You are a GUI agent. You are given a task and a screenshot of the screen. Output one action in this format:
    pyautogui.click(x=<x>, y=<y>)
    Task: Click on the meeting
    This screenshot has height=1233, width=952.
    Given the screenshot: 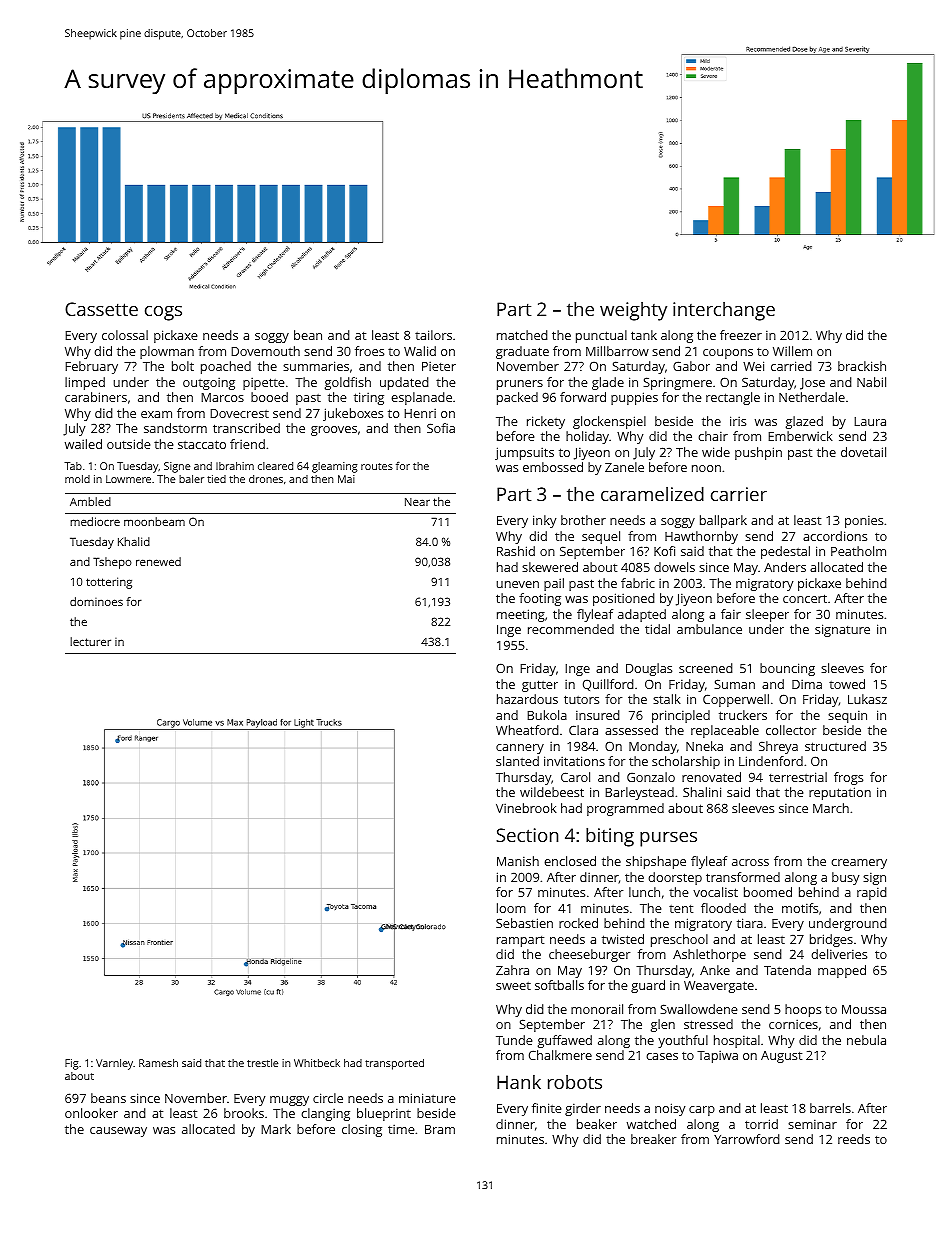 What is the action you would take?
    pyautogui.click(x=521, y=615)
